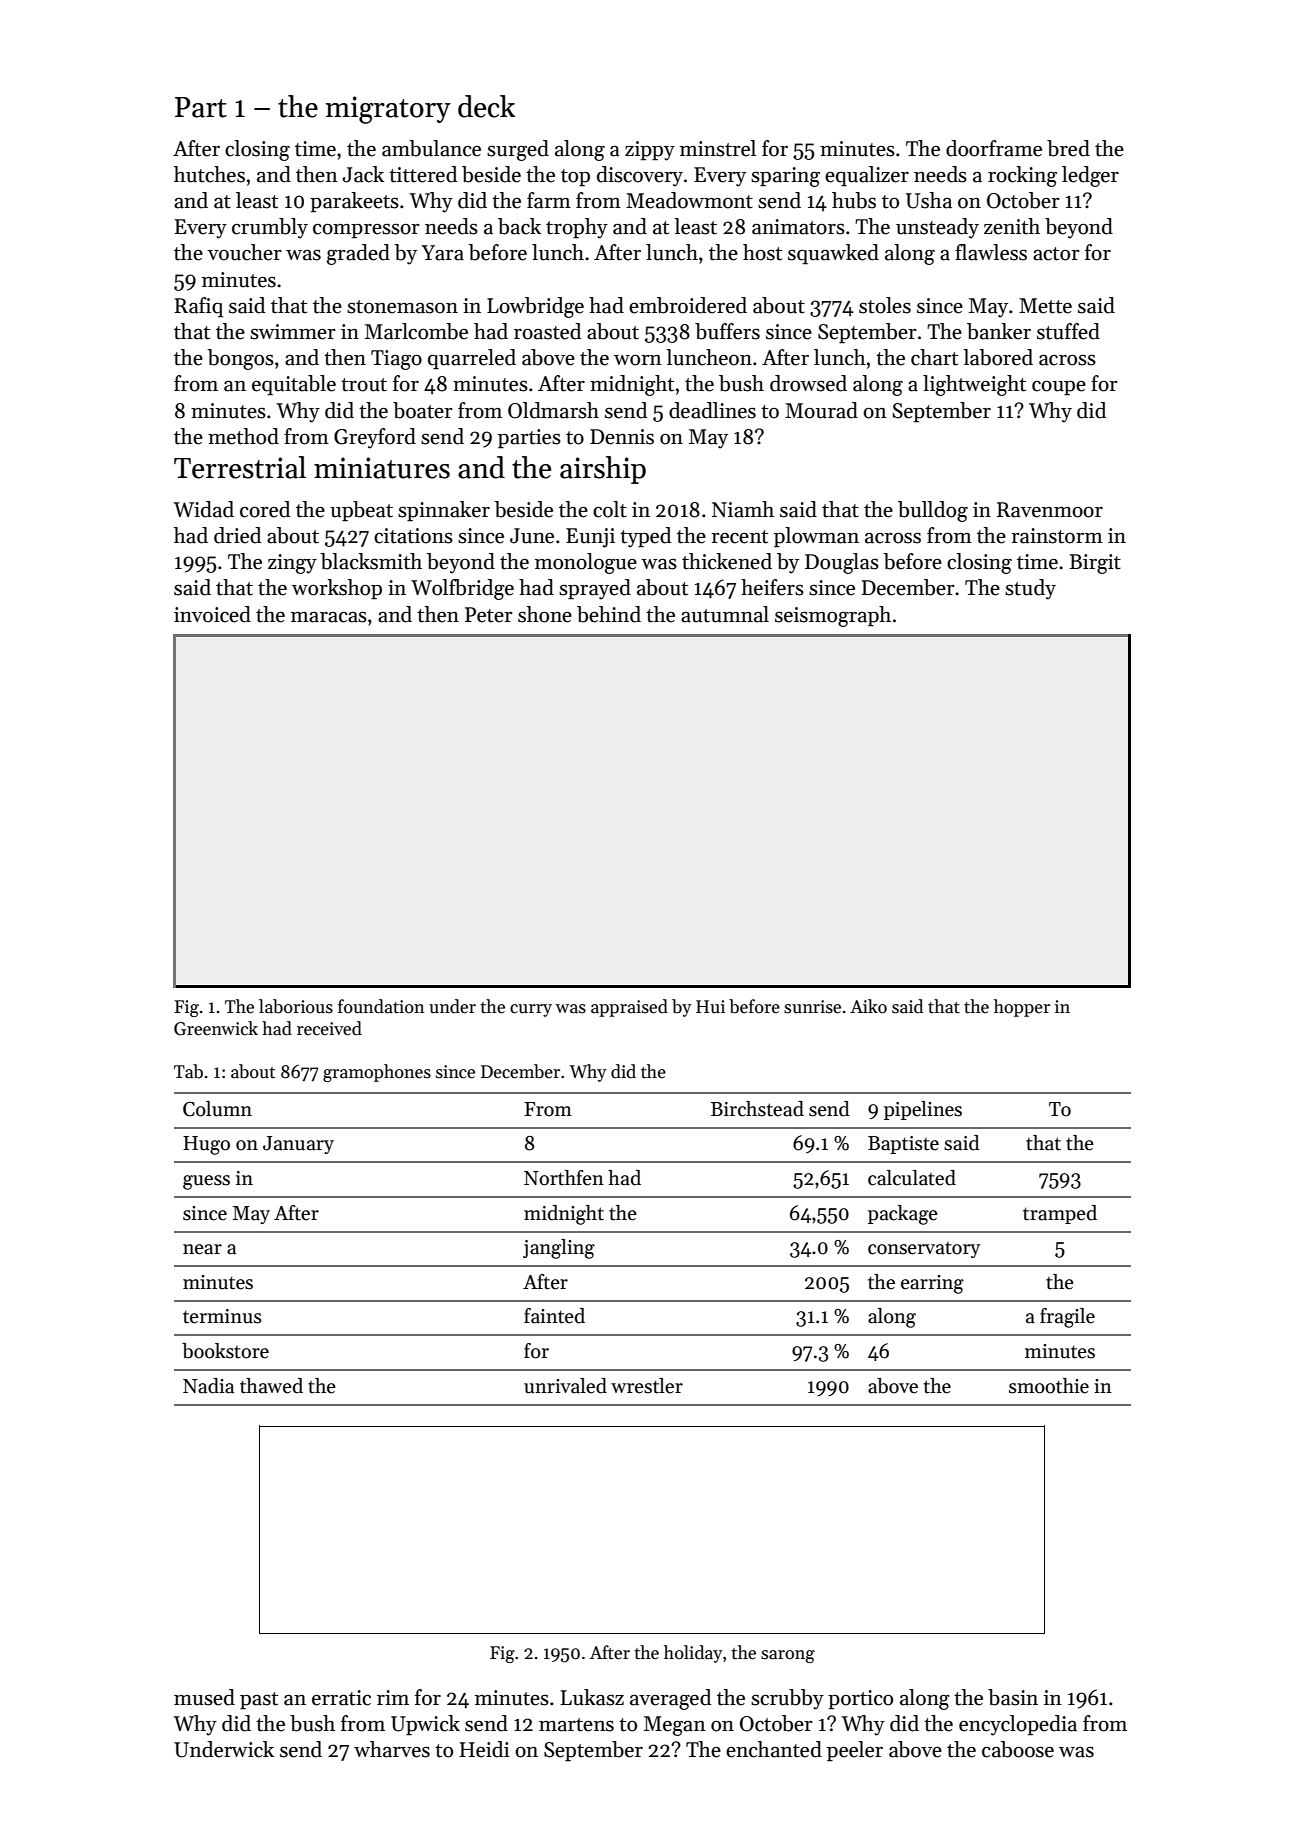 This page has height=1844, width=1304. What do you see at coordinates (833, 616) in the page?
I see `seismograph` at bounding box center [833, 616].
